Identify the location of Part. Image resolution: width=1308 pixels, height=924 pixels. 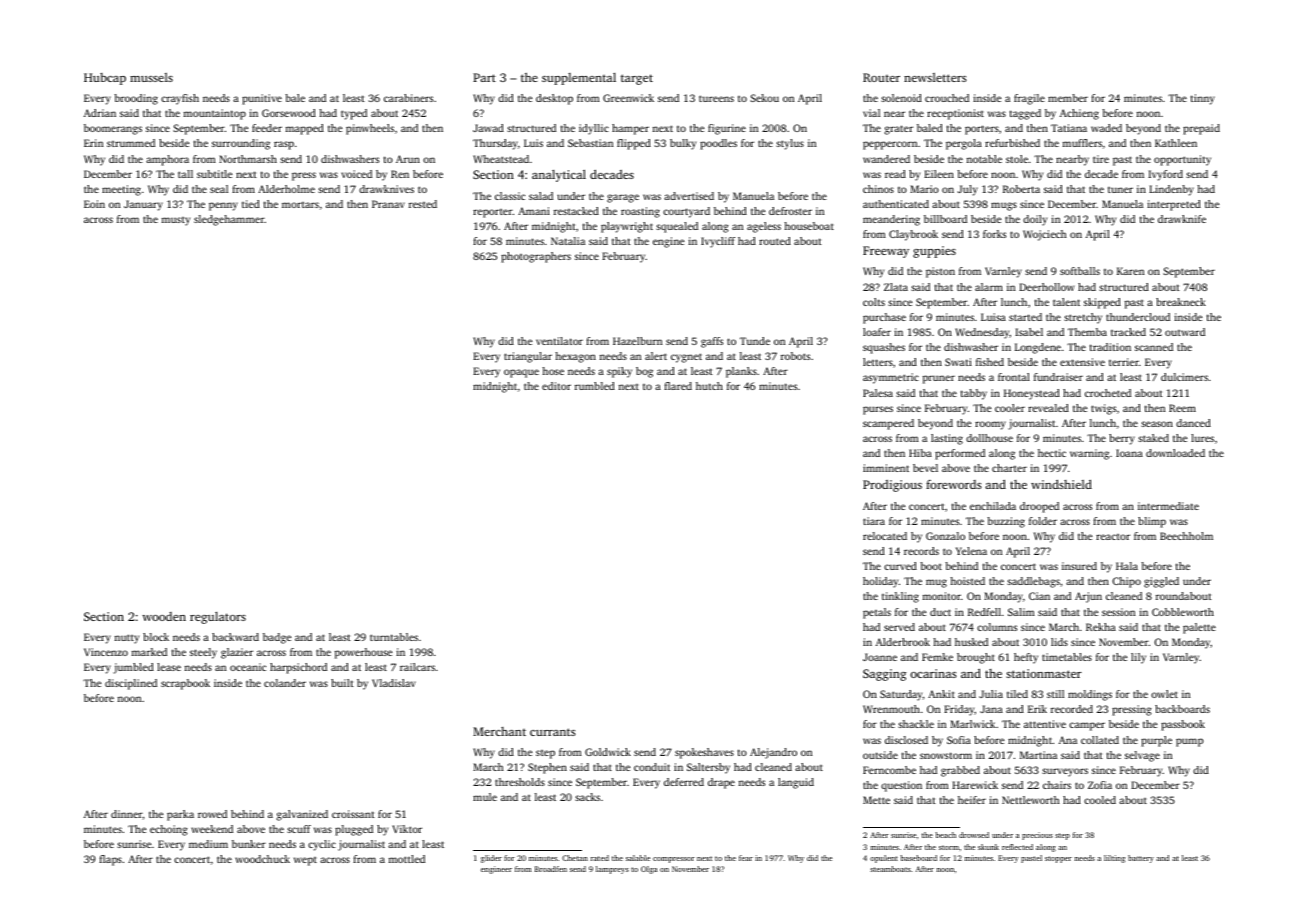
(484, 77).
